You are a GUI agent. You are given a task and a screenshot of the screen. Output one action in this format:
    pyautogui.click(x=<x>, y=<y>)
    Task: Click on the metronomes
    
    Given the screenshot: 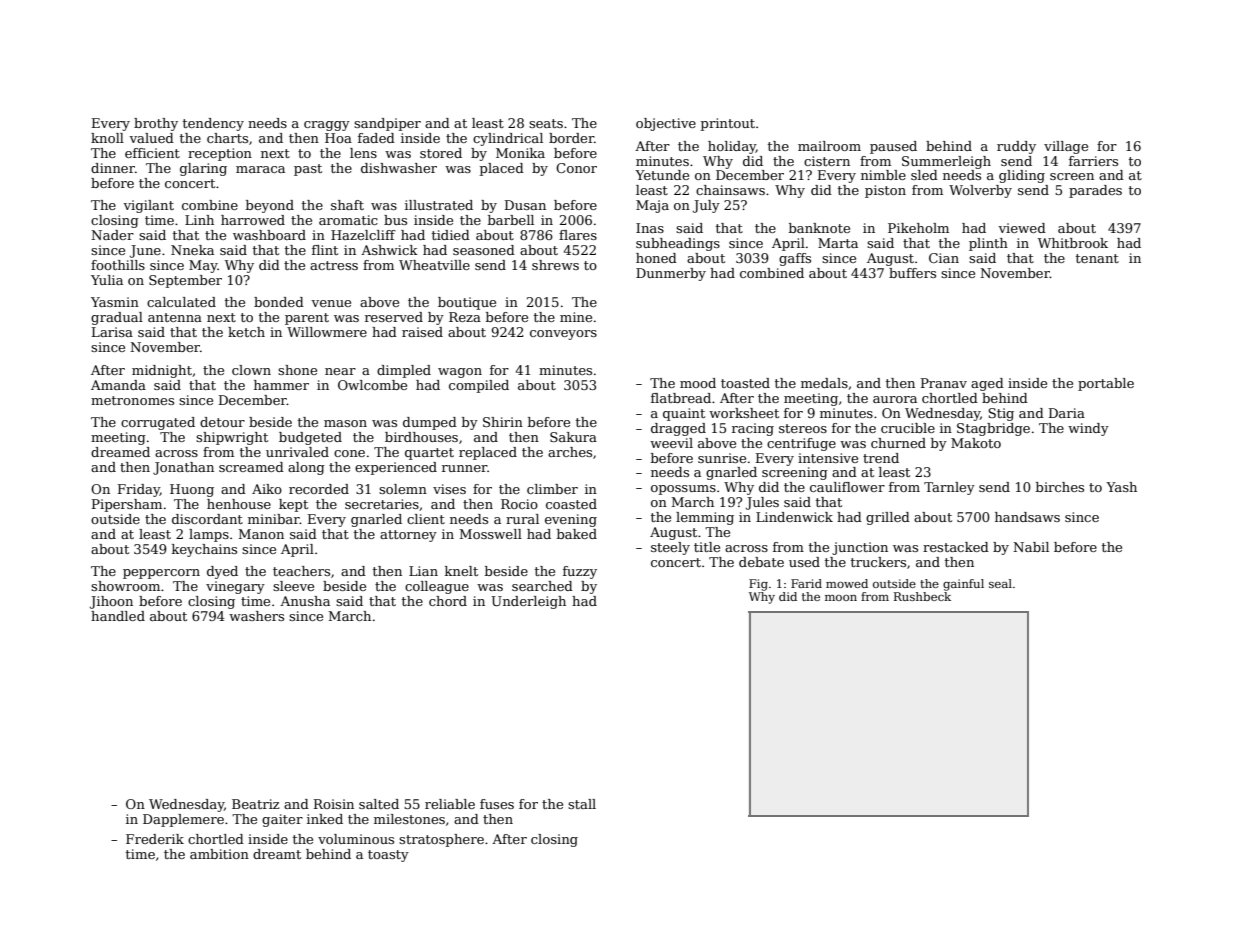 What is the action you would take?
    pyautogui.click(x=132, y=400)
